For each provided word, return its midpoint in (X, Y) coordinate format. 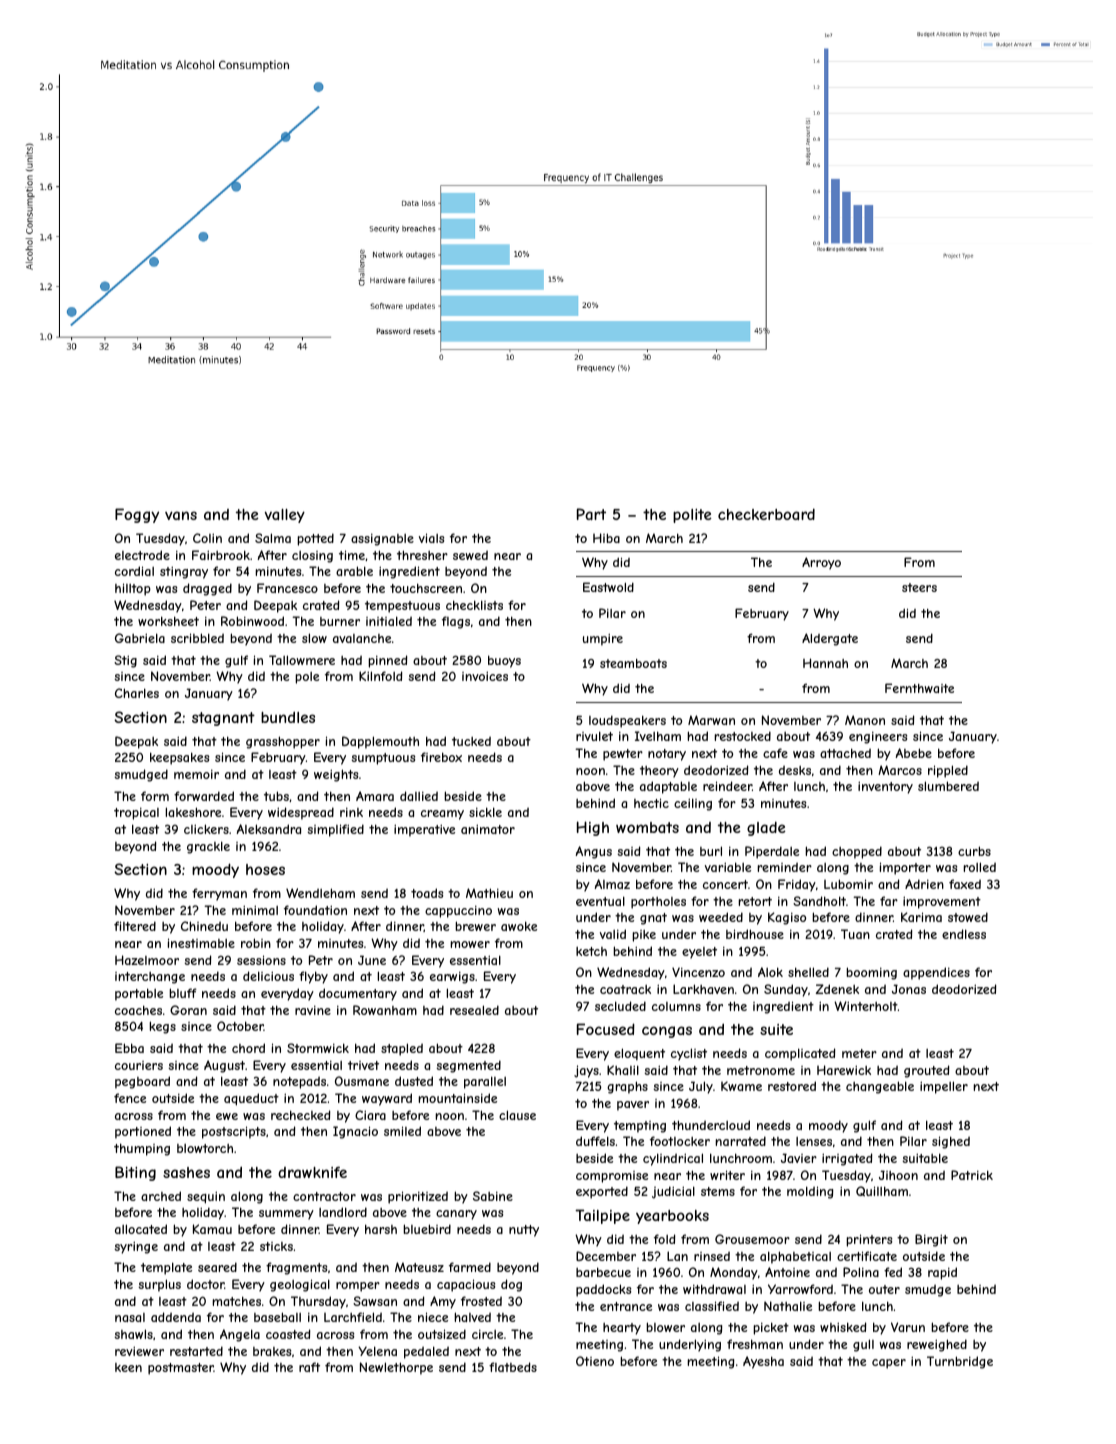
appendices (936, 973)
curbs (974, 851)
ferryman (219, 894)
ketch (591, 951)
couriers (139, 1065)
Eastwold (608, 587)
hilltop (133, 589)
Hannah (825, 663)
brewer (475, 926)
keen (128, 1367)
